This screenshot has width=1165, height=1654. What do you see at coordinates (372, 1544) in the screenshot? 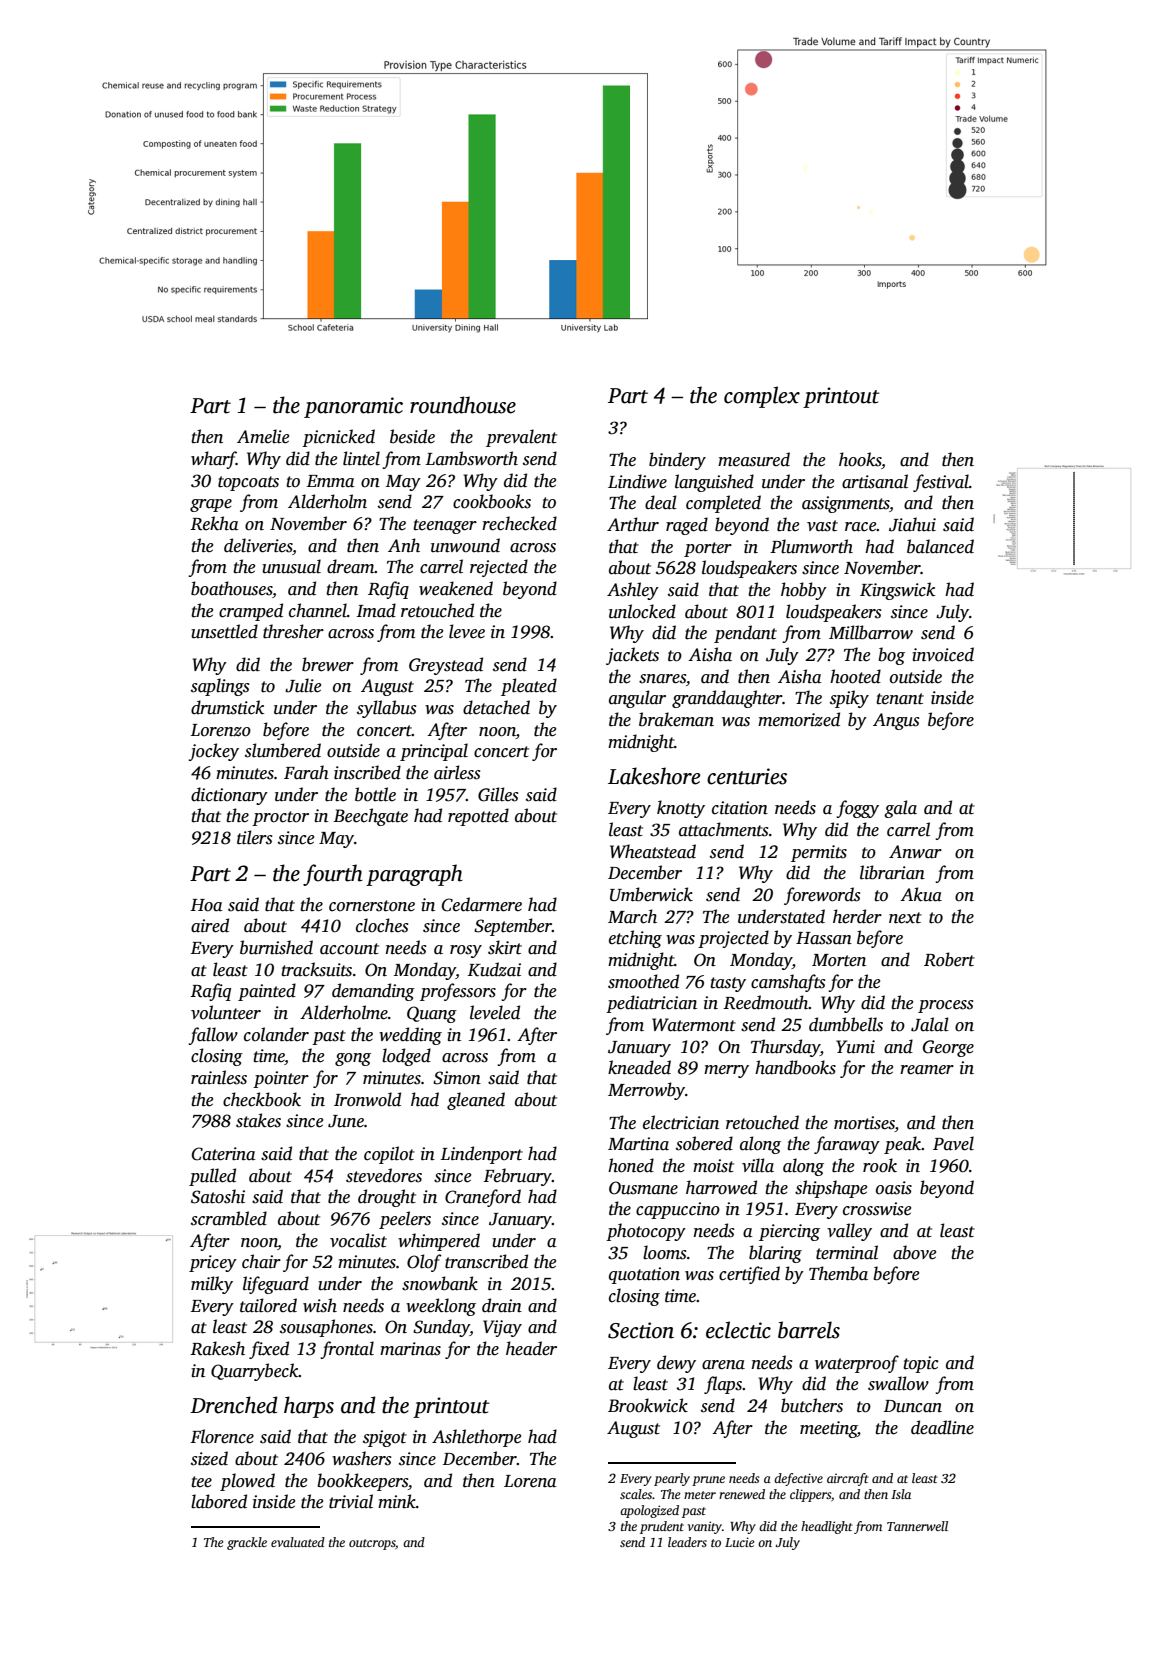
I see `outcrops` at bounding box center [372, 1544].
